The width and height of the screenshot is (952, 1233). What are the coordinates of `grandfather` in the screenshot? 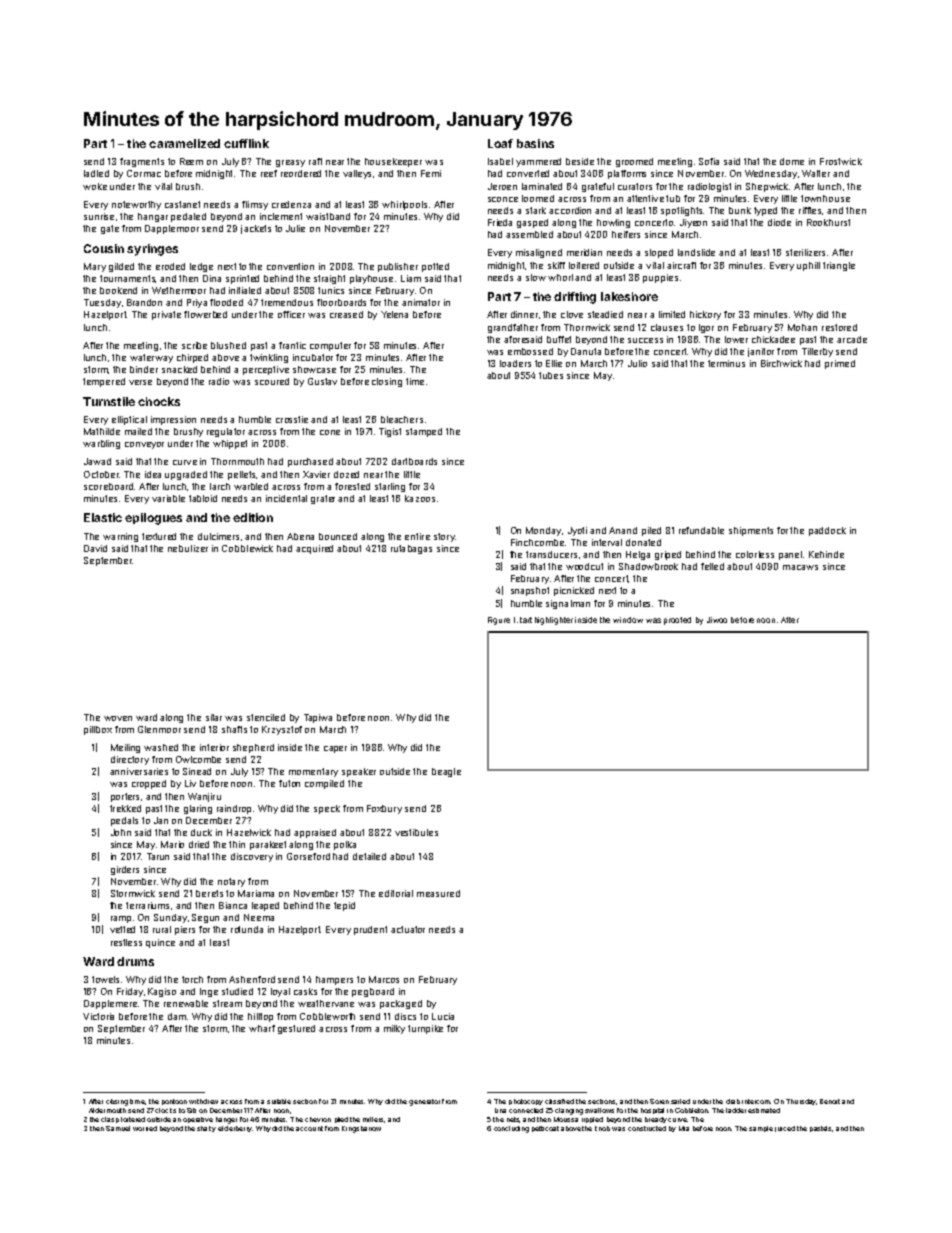 It's located at (513, 328).
